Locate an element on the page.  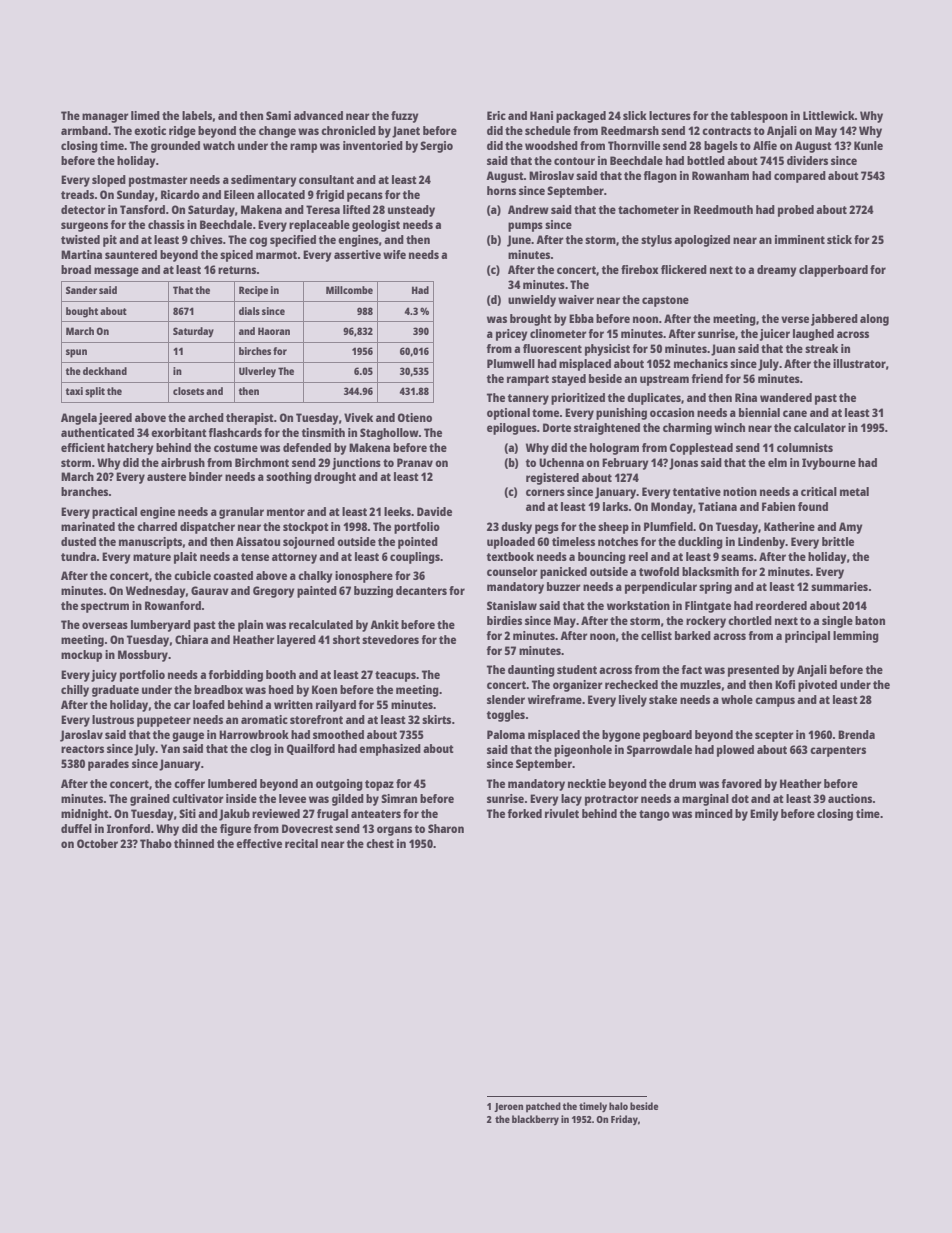
auctions is located at coordinates (850, 798).
